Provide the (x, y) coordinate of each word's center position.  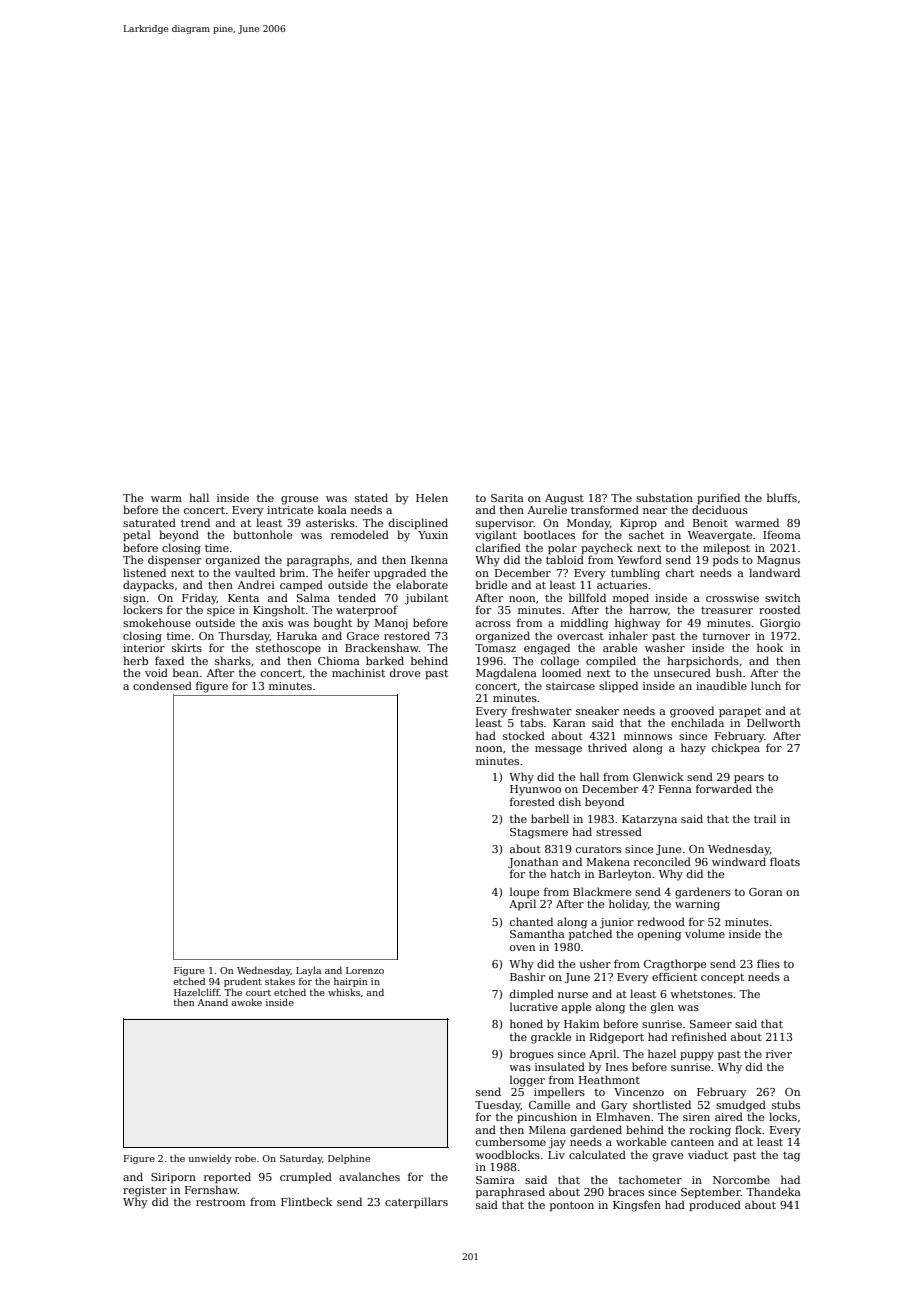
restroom (220, 1202)
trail (765, 818)
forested (532, 801)
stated (371, 497)
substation (664, 497)
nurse (573, 995)
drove (405, 672)
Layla (308, 971)
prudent (243, 982)
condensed (162, 685)
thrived (607, 747)
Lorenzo (365, 970)
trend (195, 522)
